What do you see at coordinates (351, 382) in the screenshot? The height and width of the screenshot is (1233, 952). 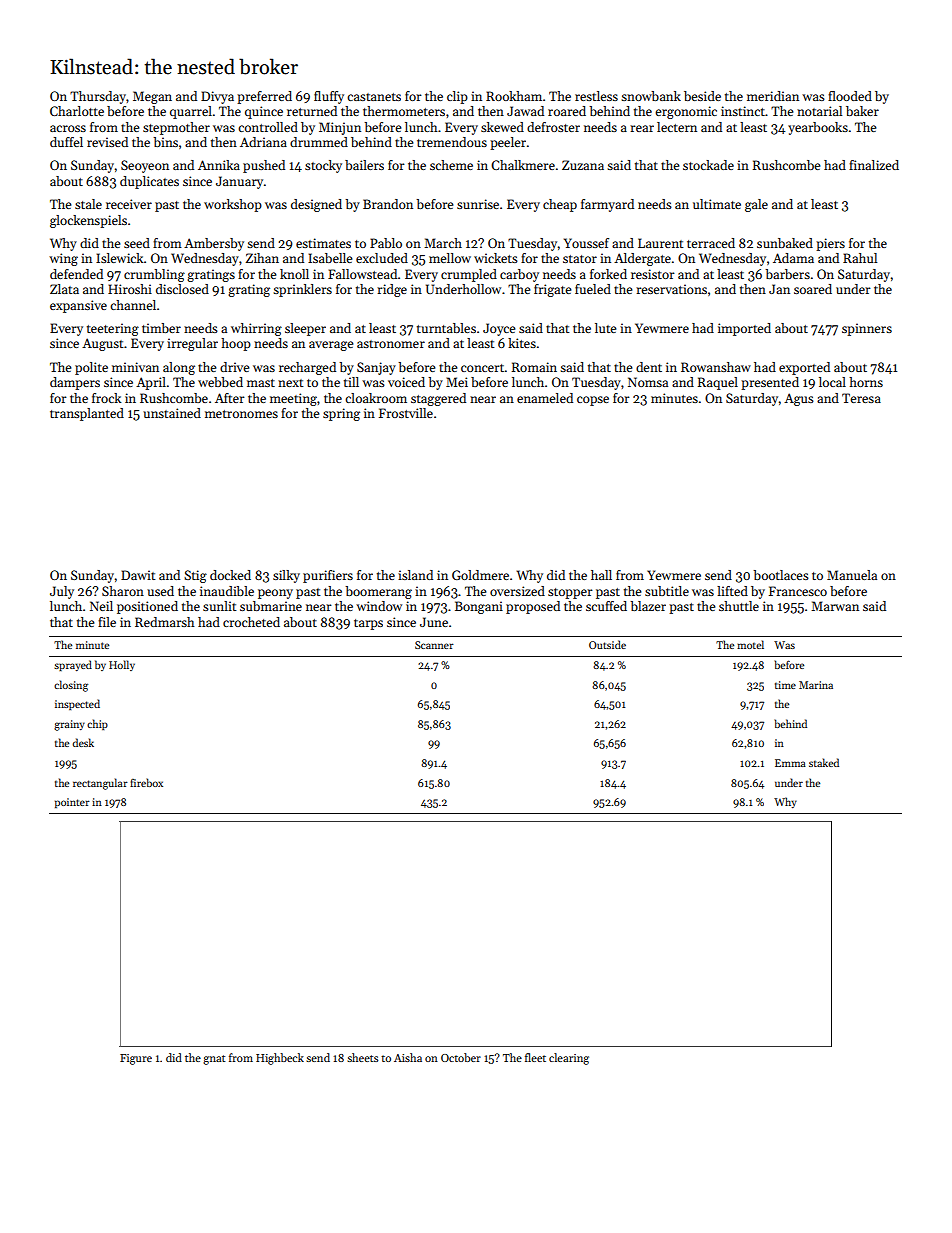 I see `till` at bounding box center [351, 382].
